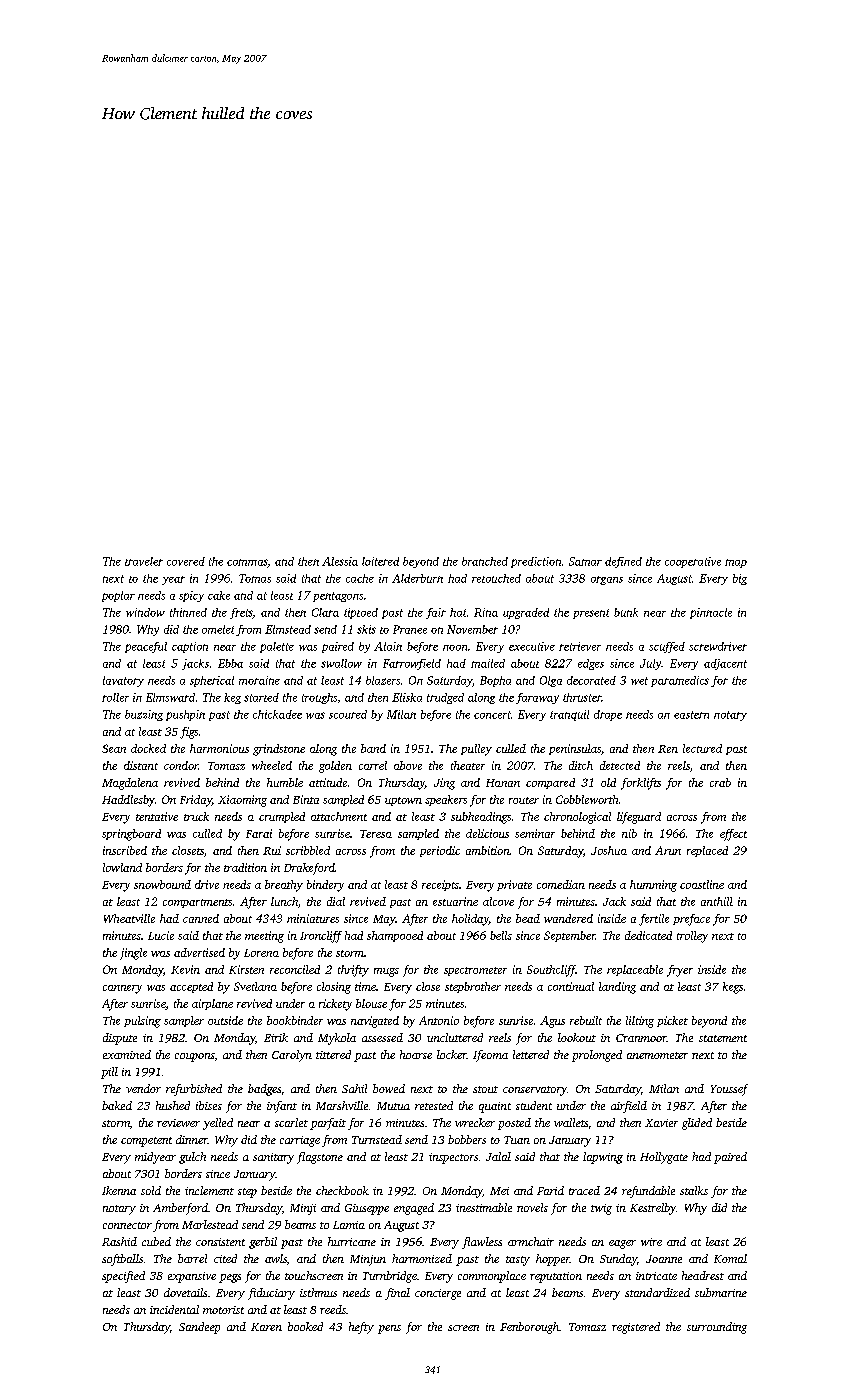  I want to click on commas, so click(247, 563).
